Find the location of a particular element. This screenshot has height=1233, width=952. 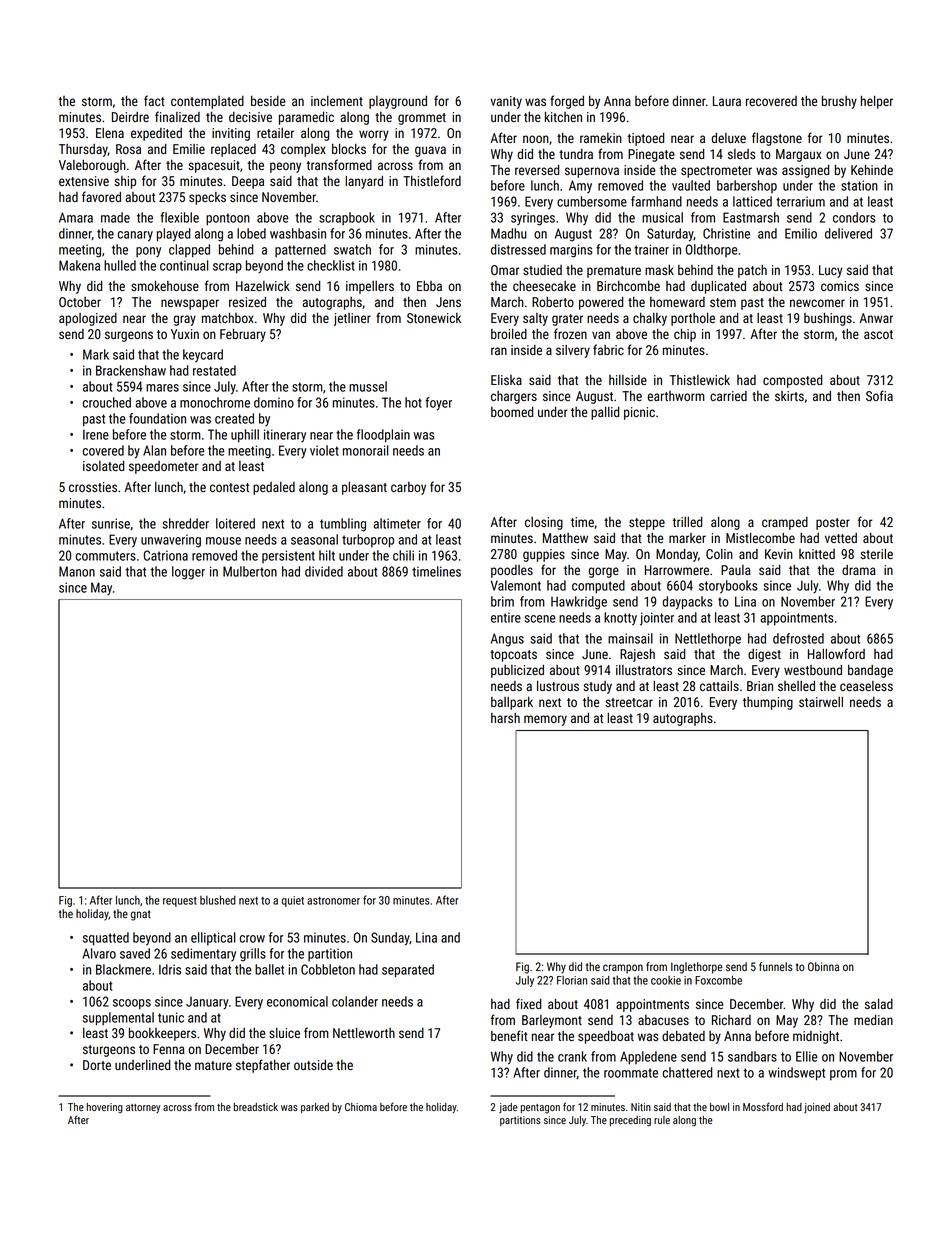

sluice is located at coordinates (284, 1033).
